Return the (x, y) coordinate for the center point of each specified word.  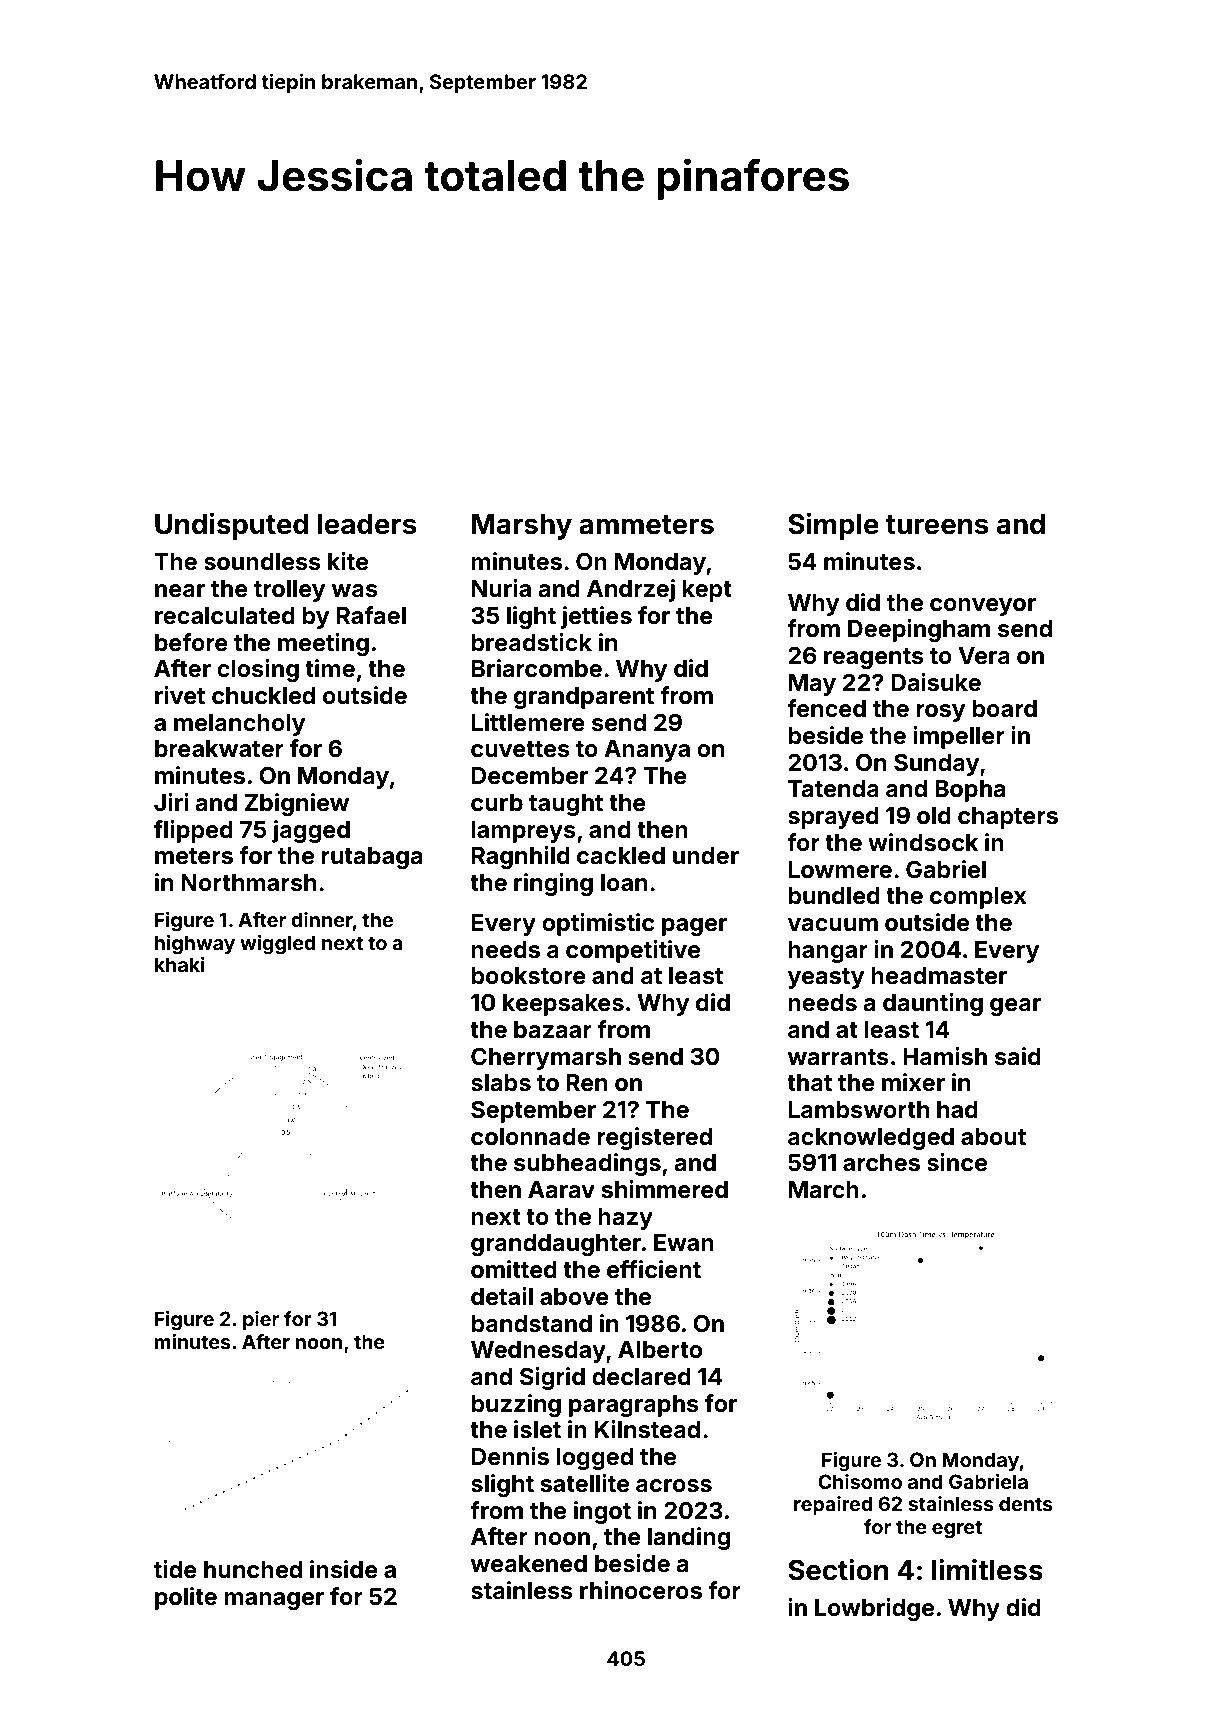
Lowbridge (874, 1609)
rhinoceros (641, 1590)
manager (274, 1601)
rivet (180, 695)
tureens (937, 525)
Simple (833, 526)
